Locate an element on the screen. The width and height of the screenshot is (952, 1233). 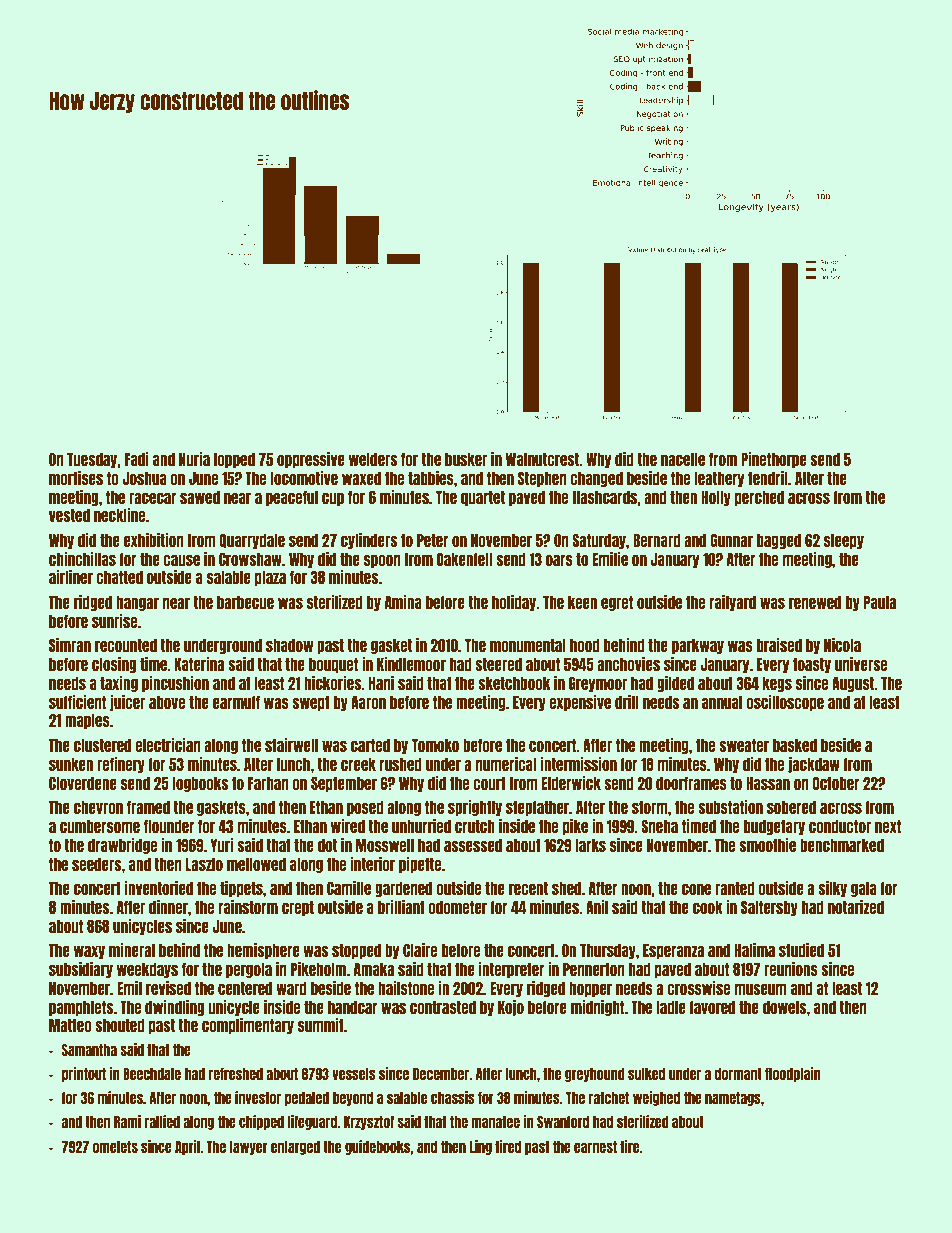
Beechdale is located at coordinates (152, 1074).
